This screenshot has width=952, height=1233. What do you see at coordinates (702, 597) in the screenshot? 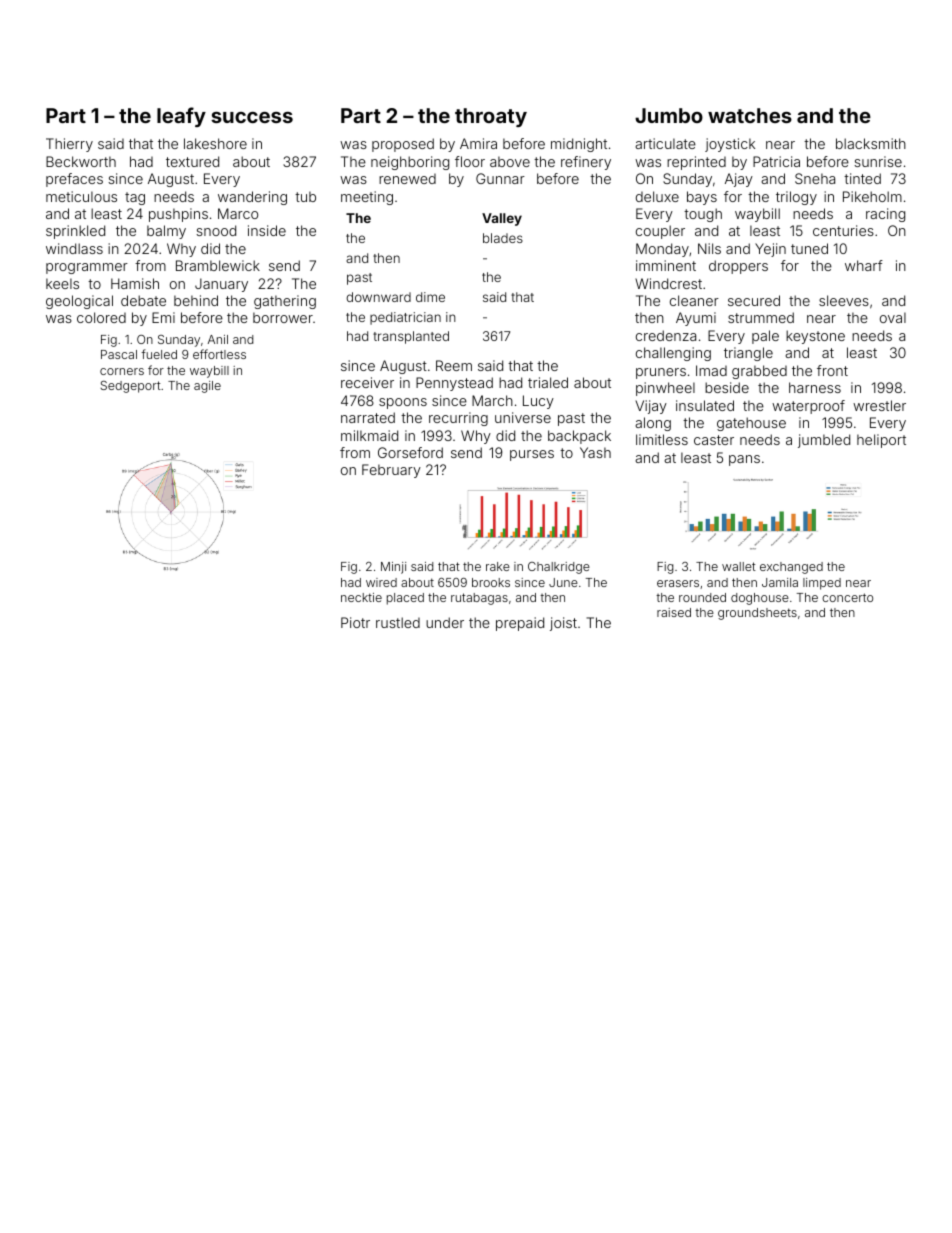
I see `rounded` at bounding box center [702, 597].
